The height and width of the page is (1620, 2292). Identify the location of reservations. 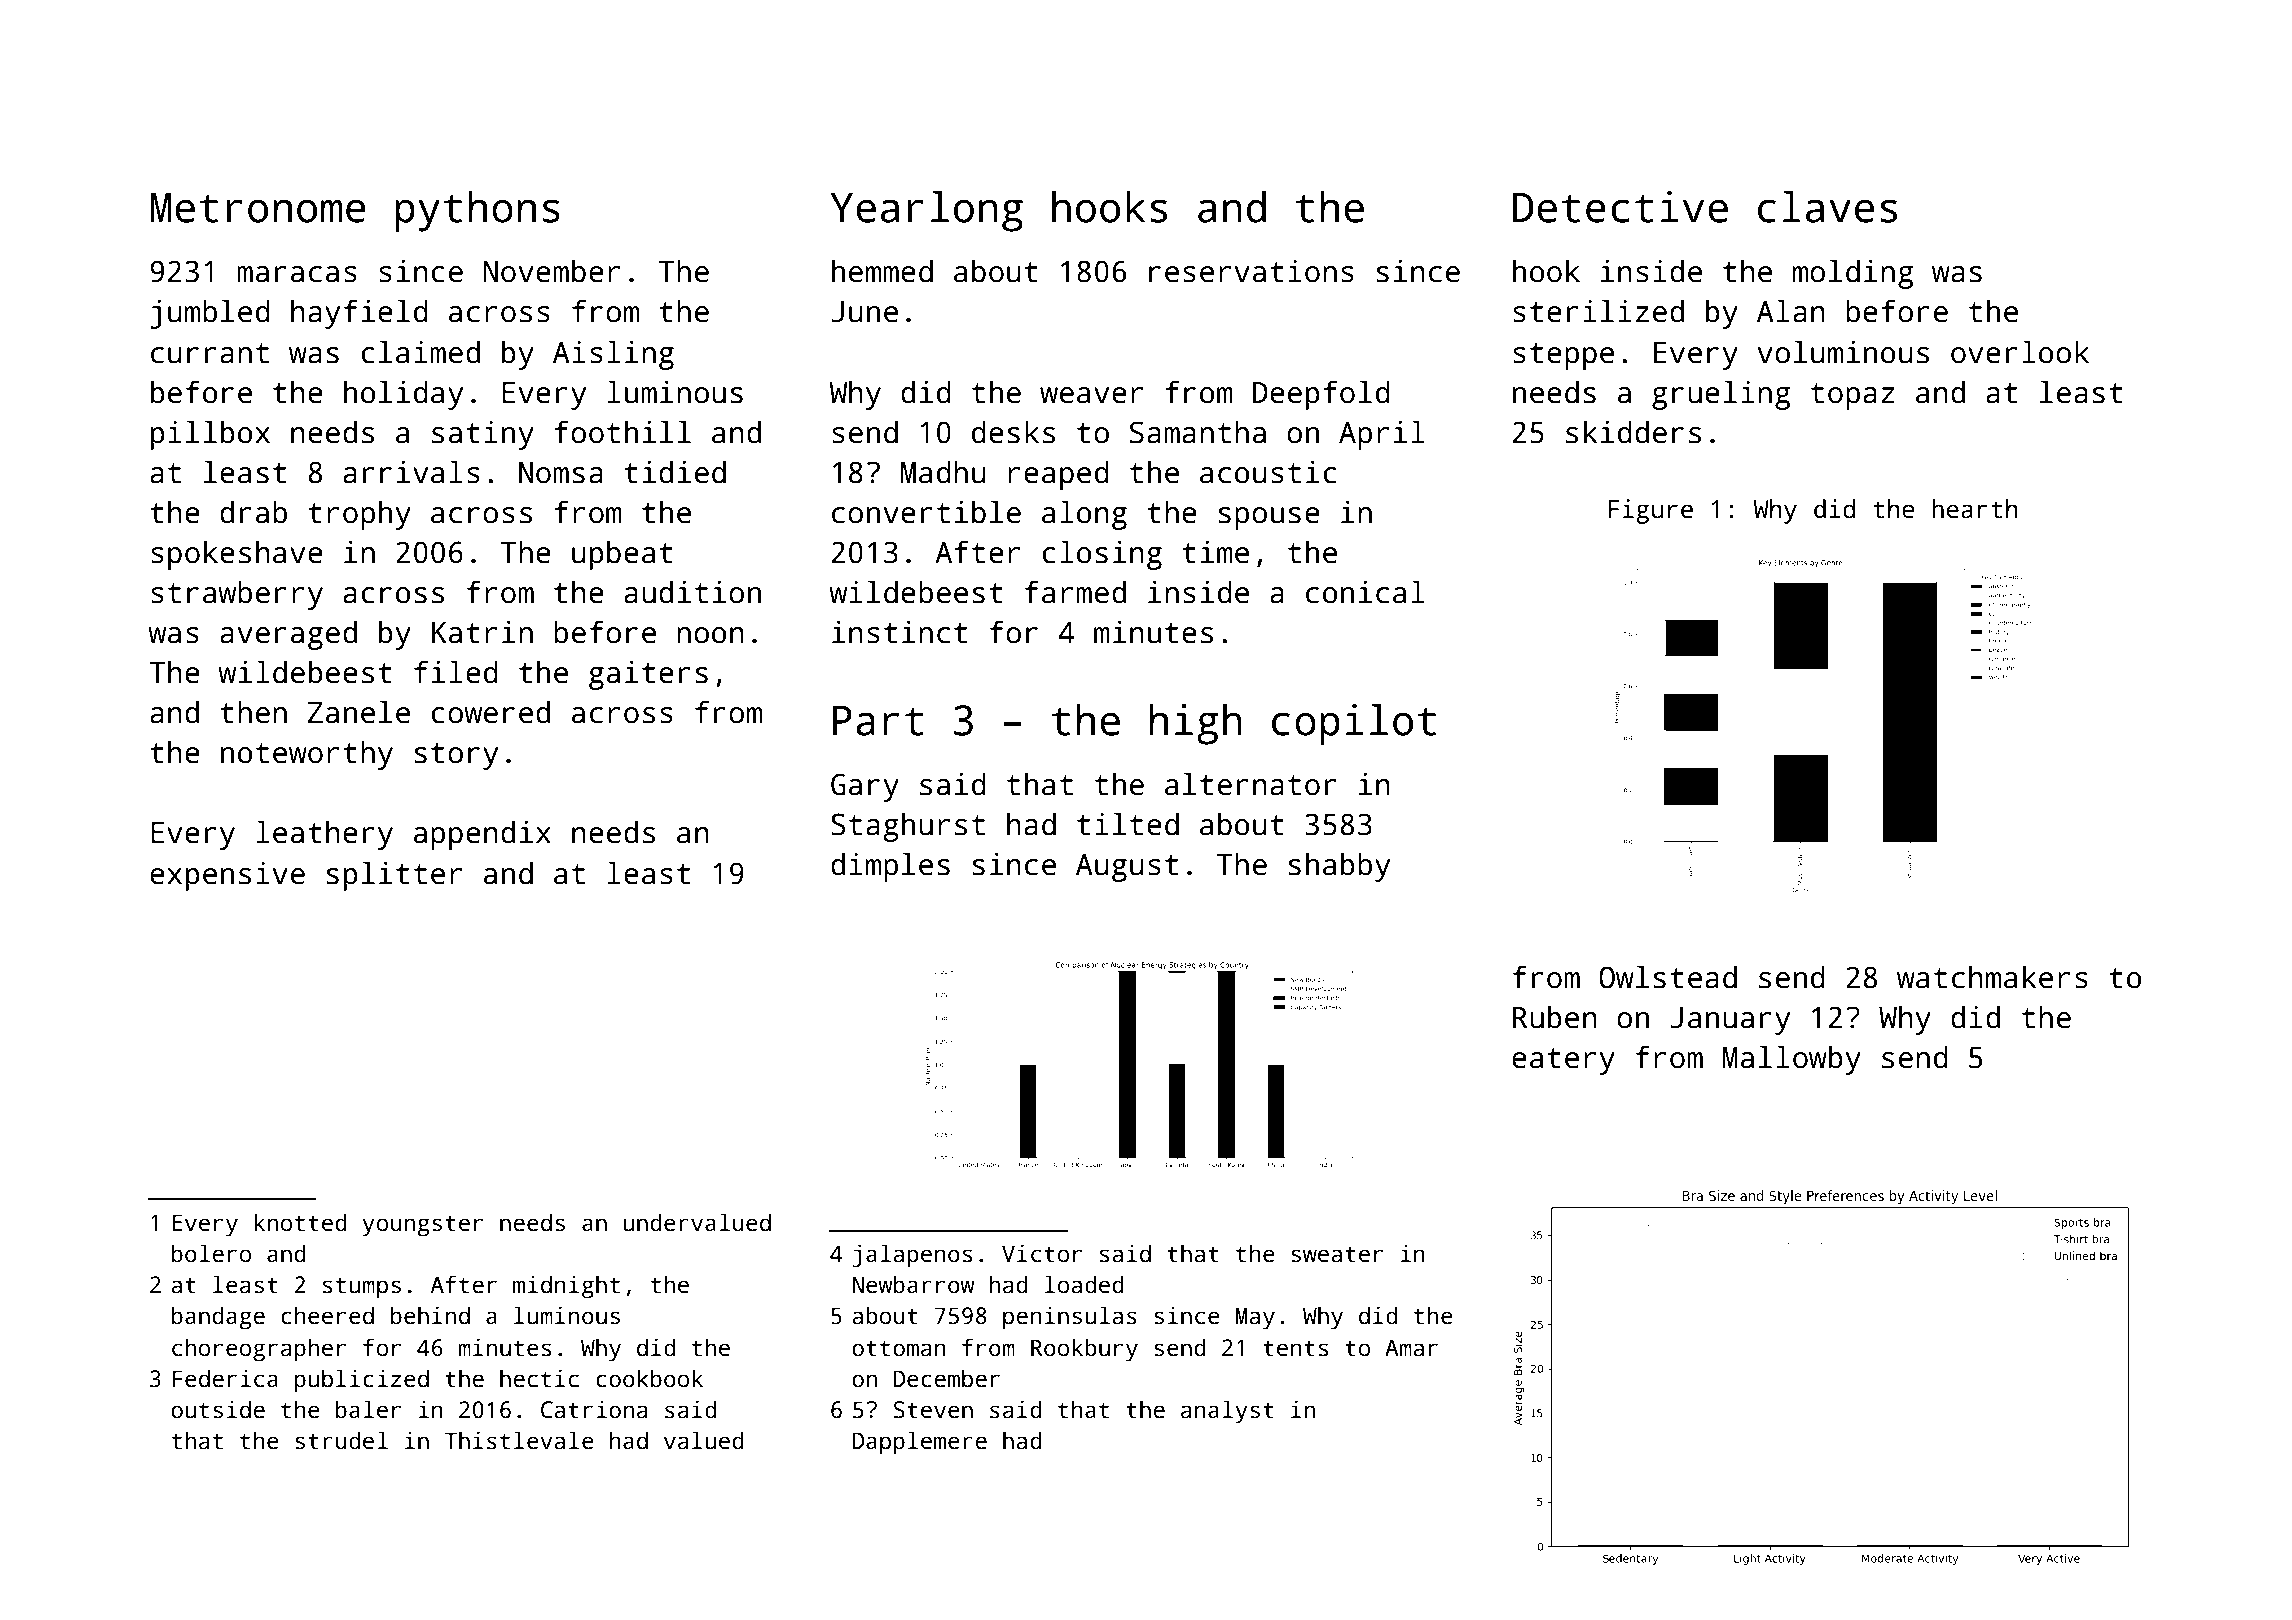
(1251, 271).
